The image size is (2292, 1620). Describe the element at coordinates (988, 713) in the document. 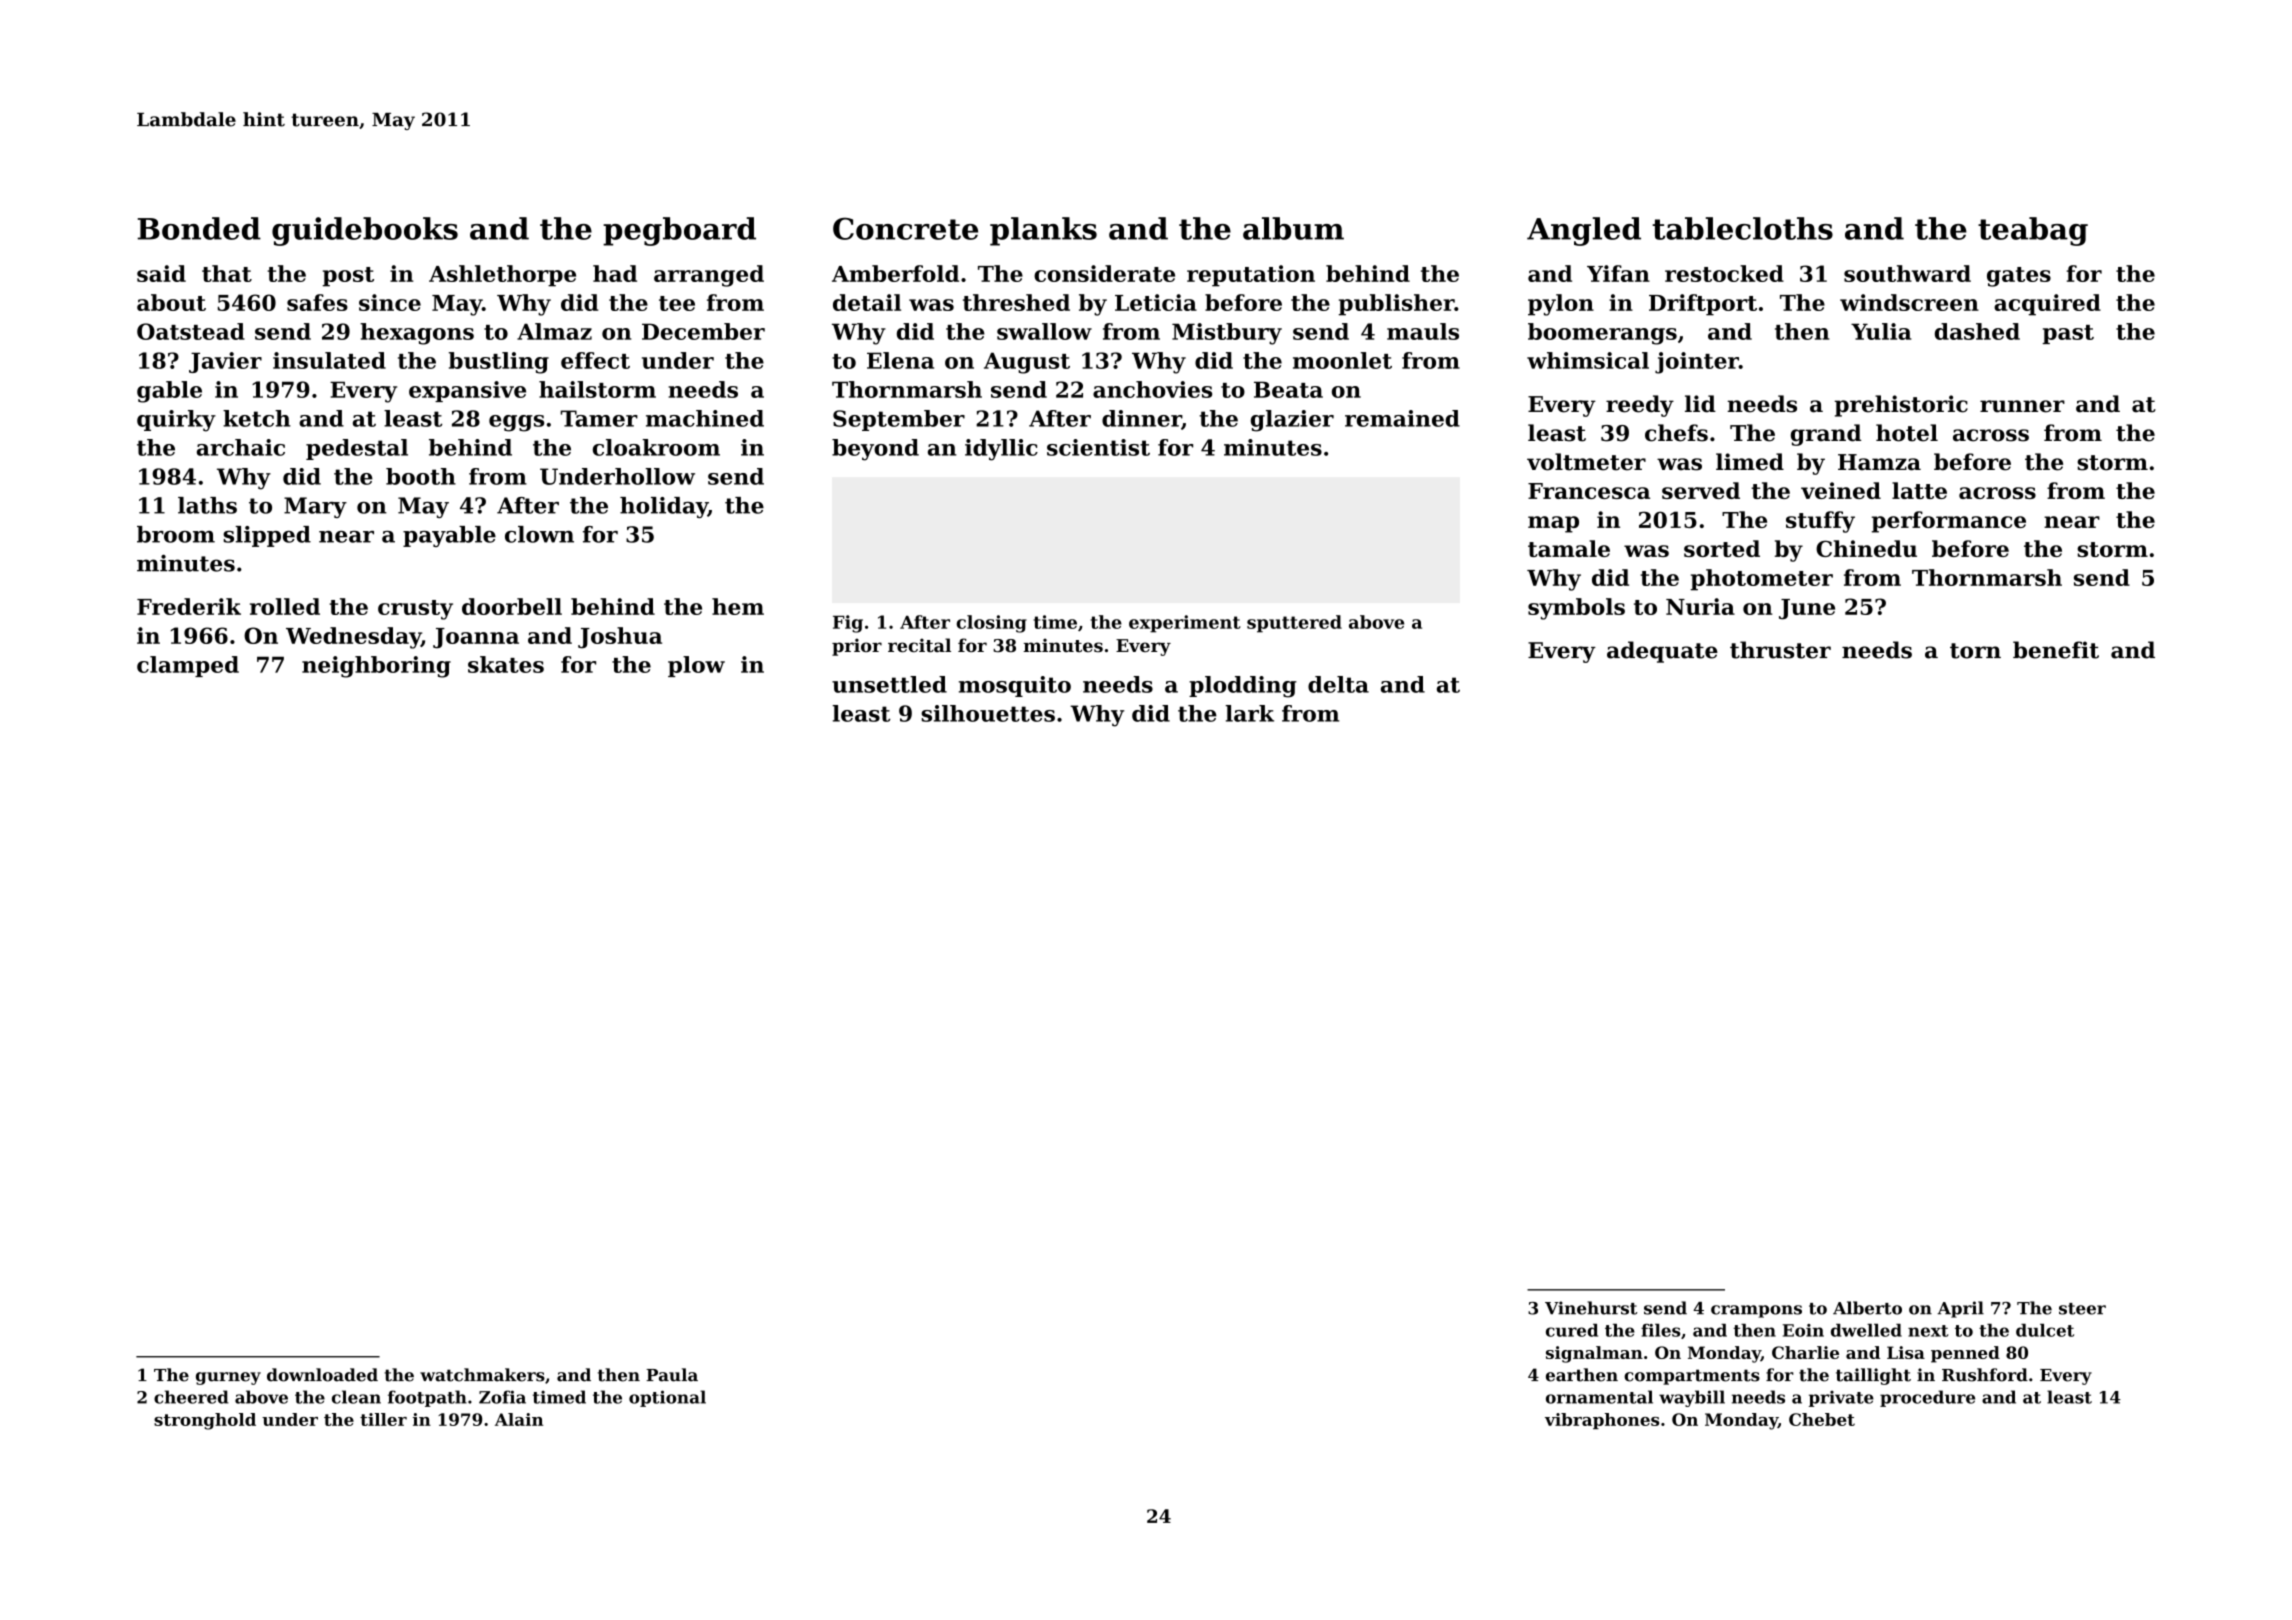

I see `silhouettes` at that location.
